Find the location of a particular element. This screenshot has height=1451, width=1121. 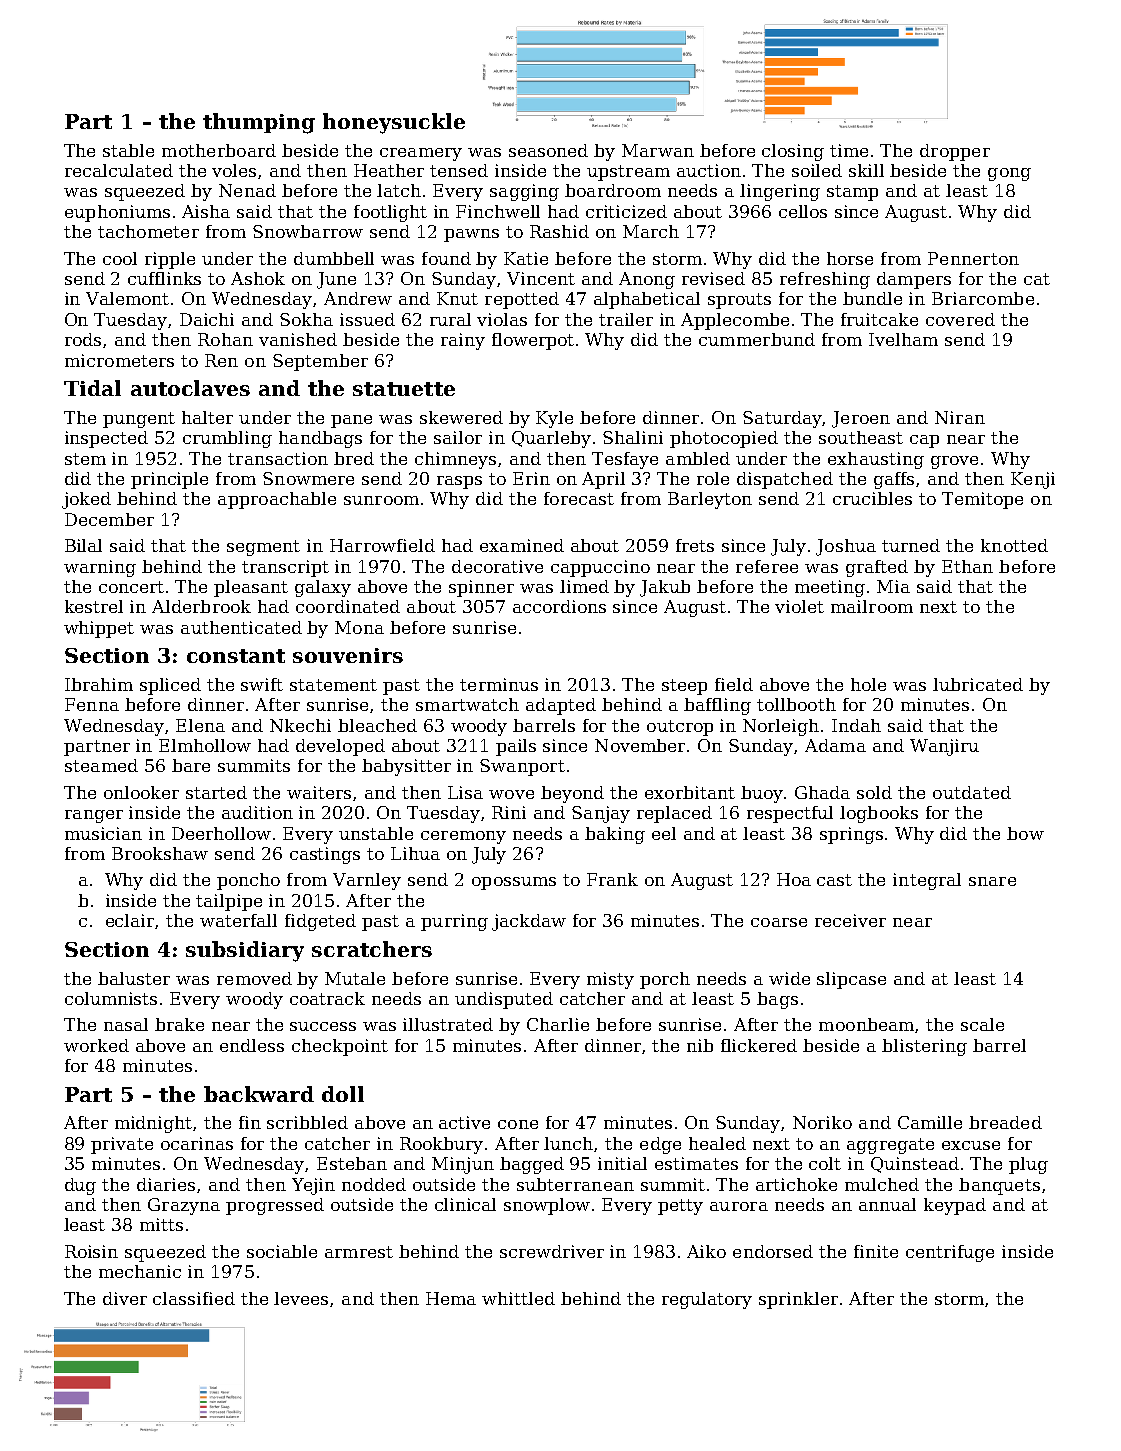

eclair is located at coordinates (130, 920).
